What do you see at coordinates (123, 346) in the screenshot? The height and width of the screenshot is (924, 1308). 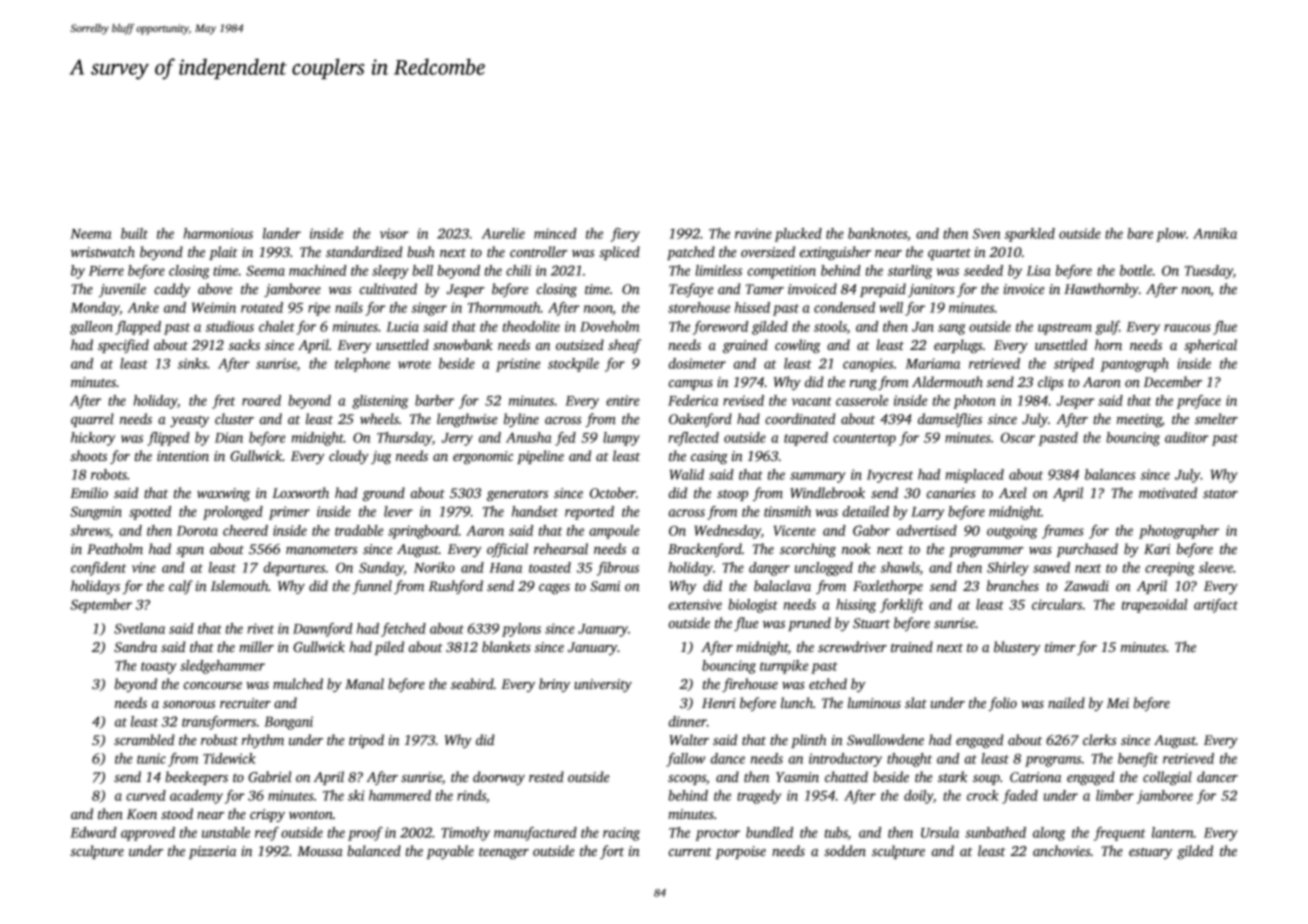 I see `specified` at bounding box center [123, 346].
